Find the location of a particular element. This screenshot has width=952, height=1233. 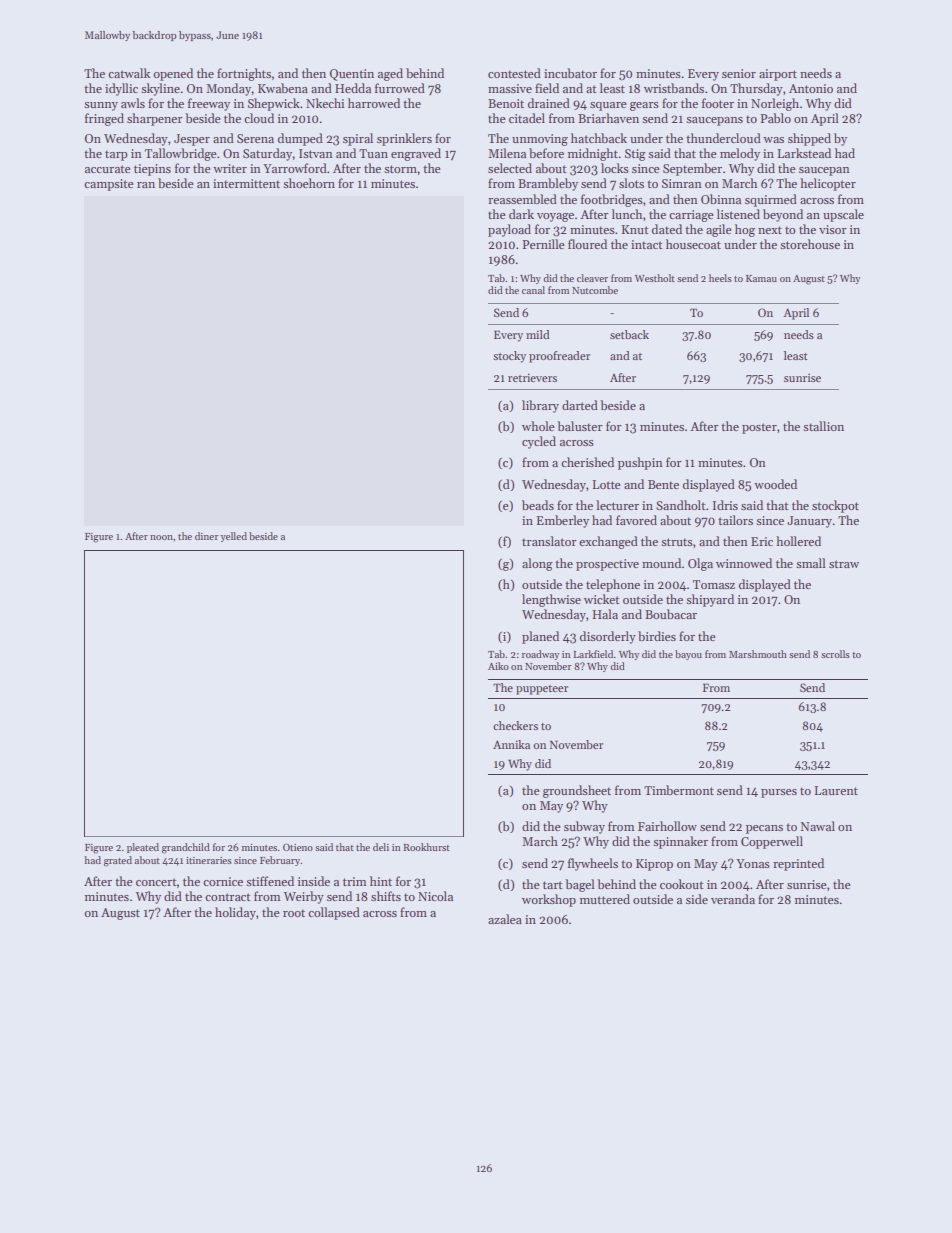

proofreader is located at coordinates (559, 357).
